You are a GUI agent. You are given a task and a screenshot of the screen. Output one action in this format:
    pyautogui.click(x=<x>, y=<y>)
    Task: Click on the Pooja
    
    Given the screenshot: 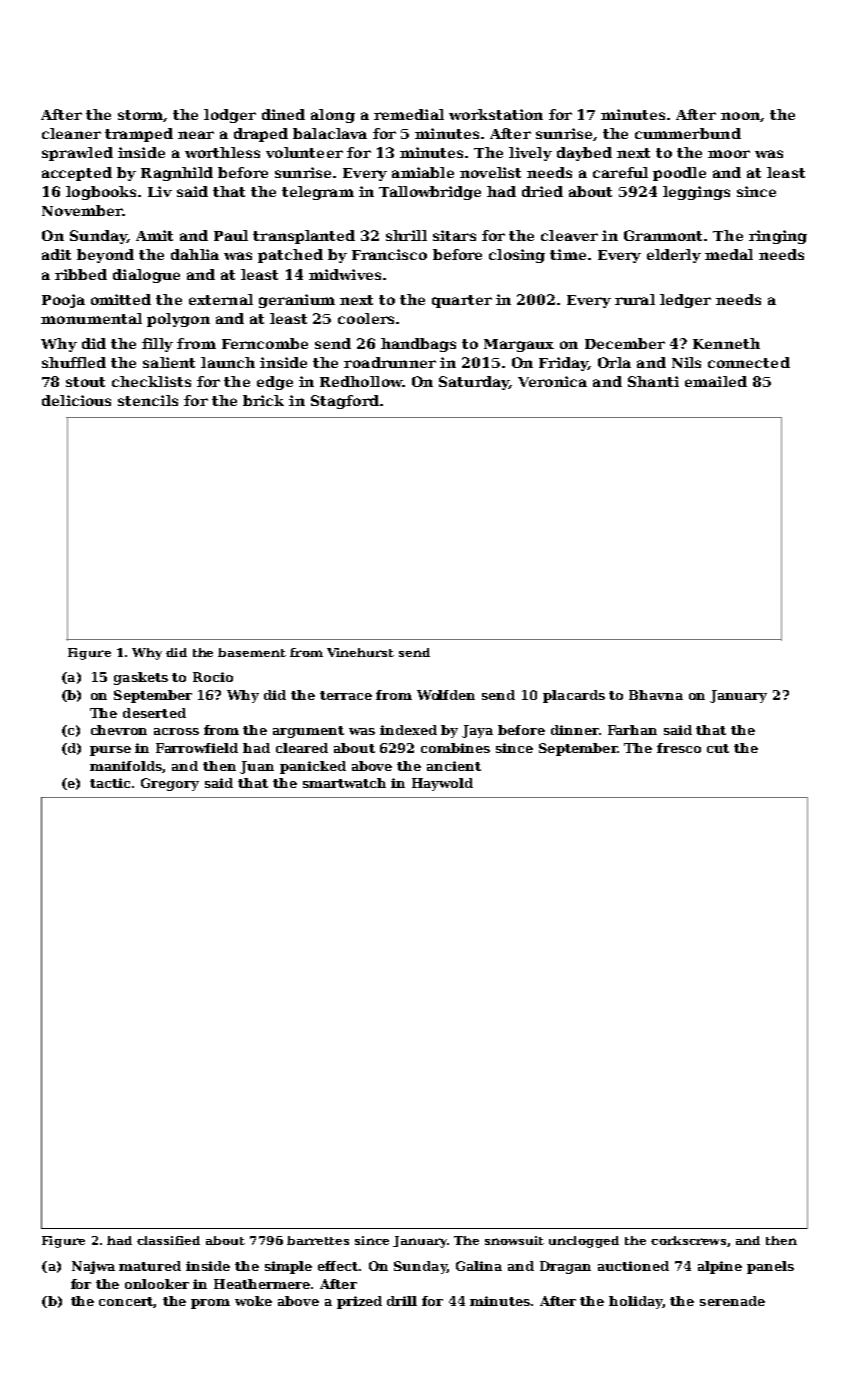 What is the action you would take?
    pyautogui.click(x=63, y=301)
